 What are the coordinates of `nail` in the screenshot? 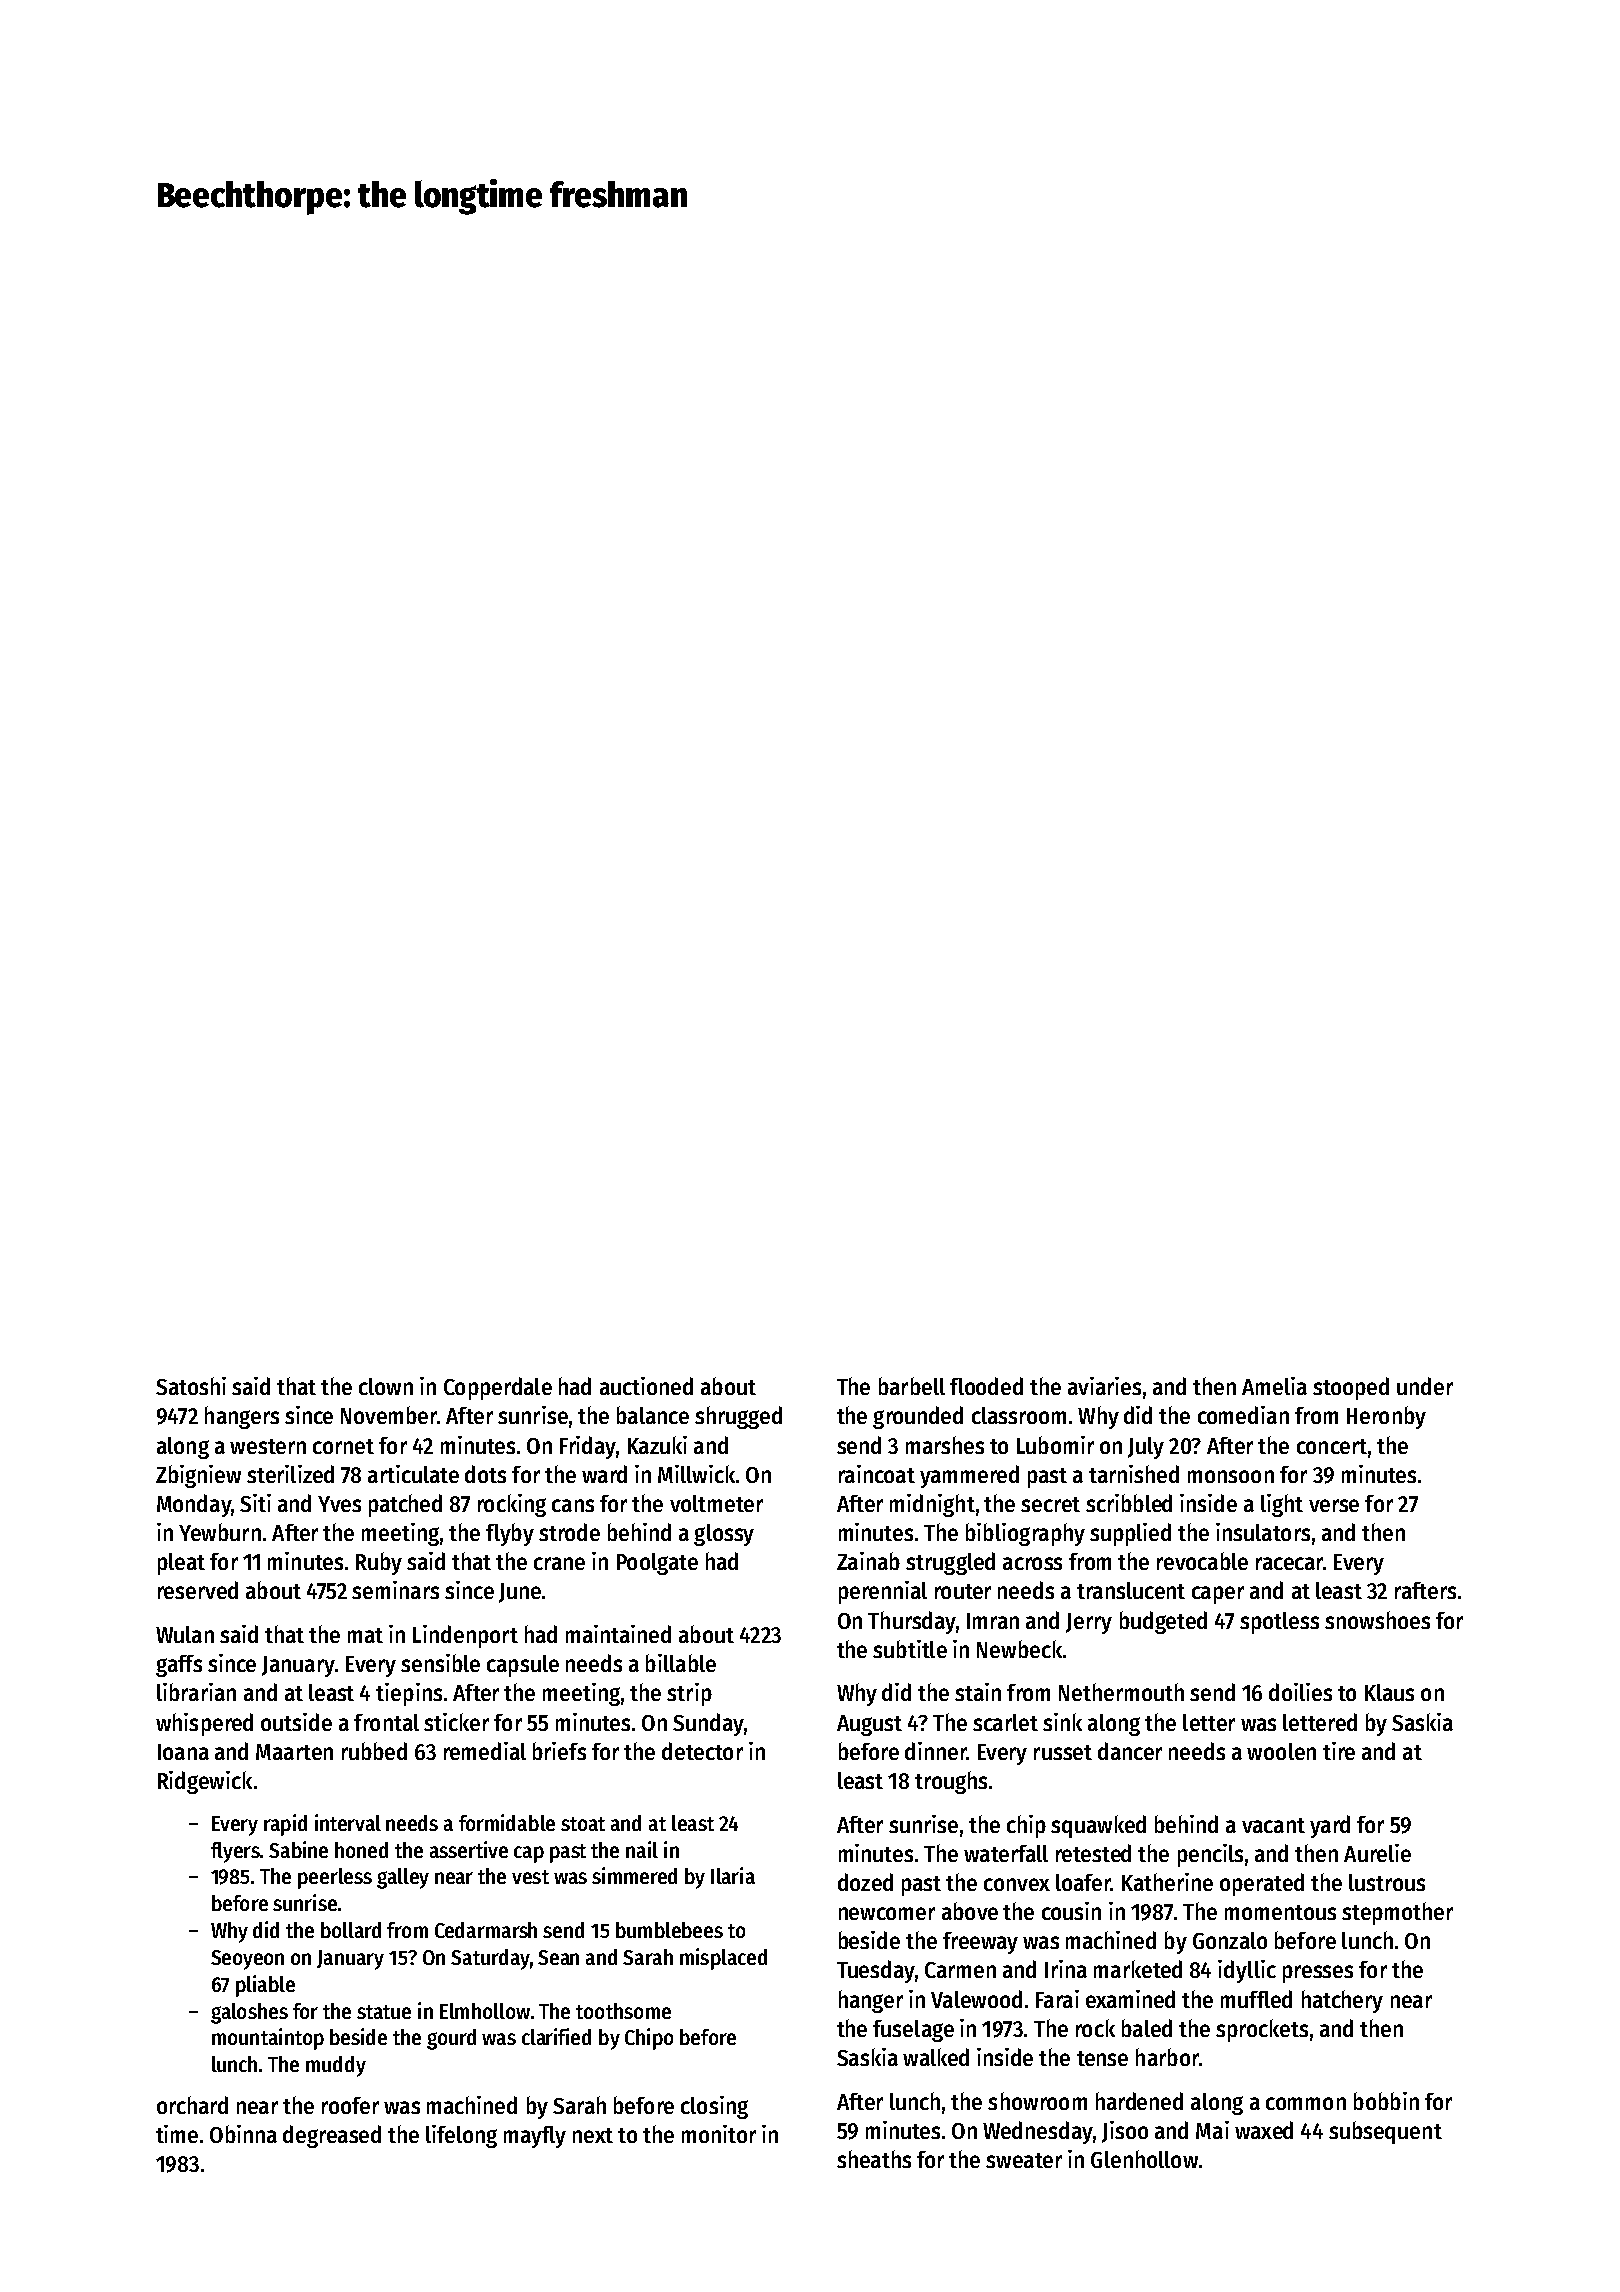 It's located at (642, 1849).
